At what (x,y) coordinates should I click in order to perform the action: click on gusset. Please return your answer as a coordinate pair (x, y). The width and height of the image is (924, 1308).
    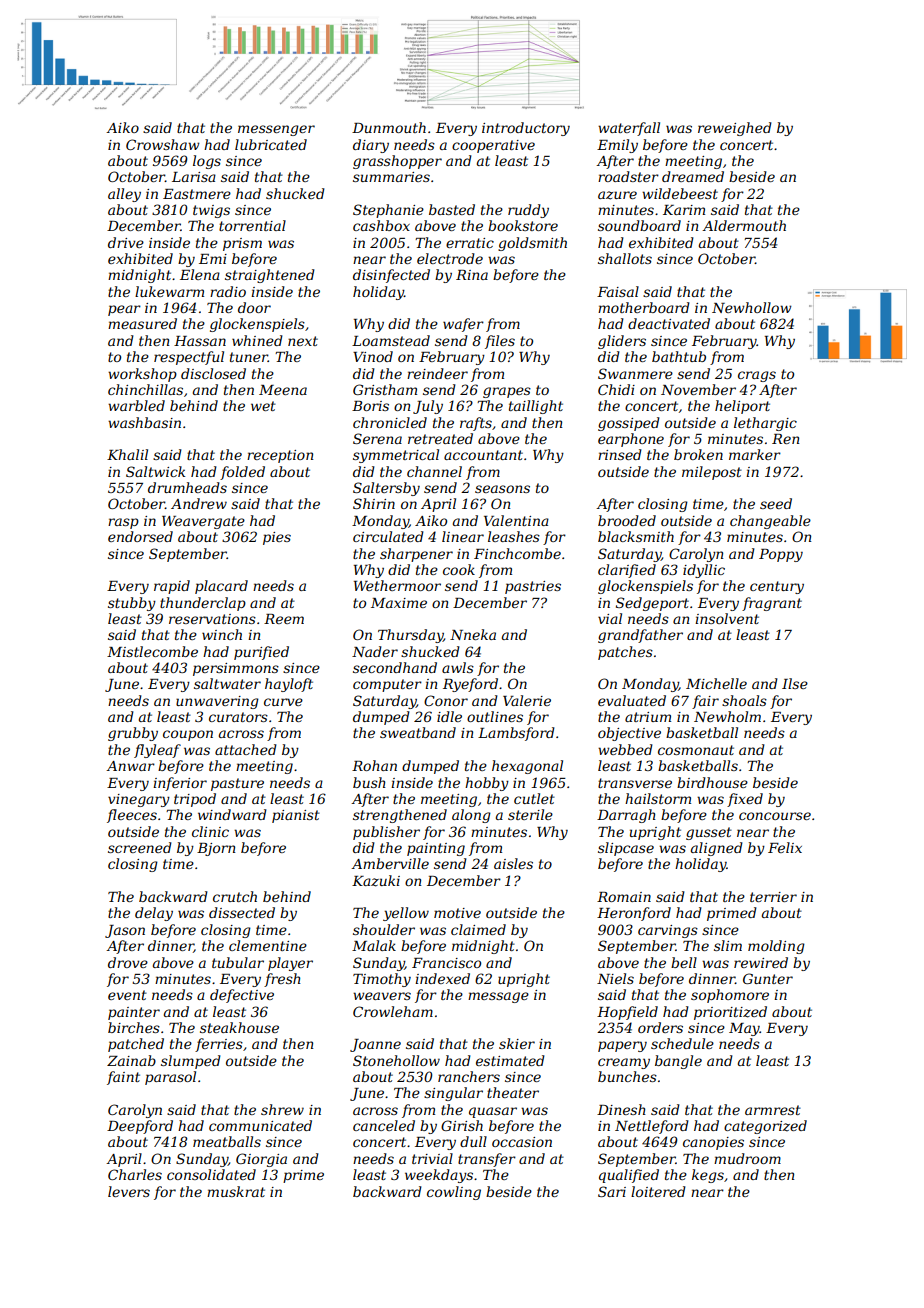
    Looking at the image, I should click on (709, 833).
